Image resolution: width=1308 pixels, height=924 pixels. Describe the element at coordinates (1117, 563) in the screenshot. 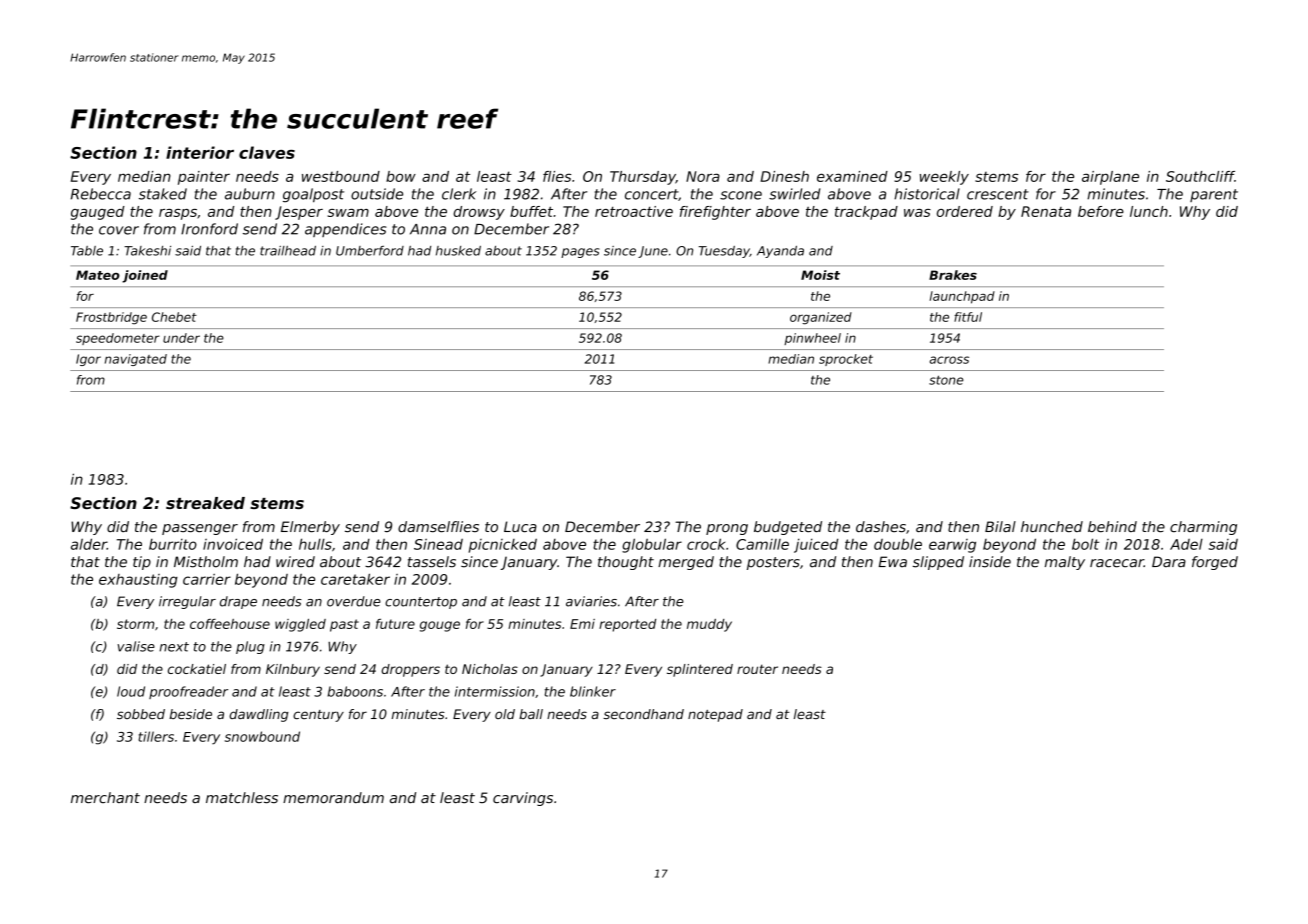

I see `racecar` at that location.
